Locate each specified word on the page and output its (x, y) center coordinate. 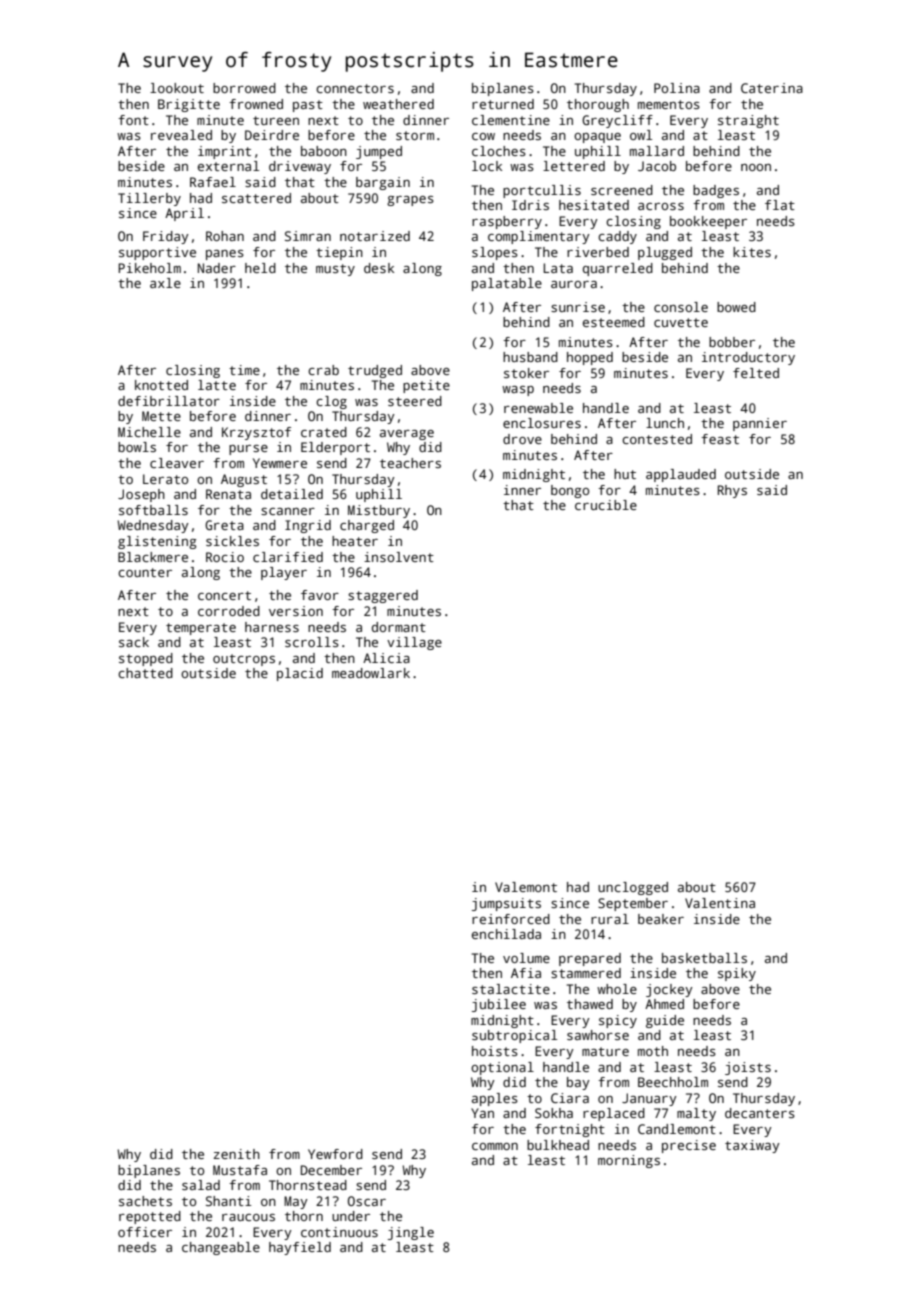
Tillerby (149, 199)
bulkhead (558, 1145)
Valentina (720, 903)
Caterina (772, 88)
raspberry (507, 222)
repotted (150, 1217)
